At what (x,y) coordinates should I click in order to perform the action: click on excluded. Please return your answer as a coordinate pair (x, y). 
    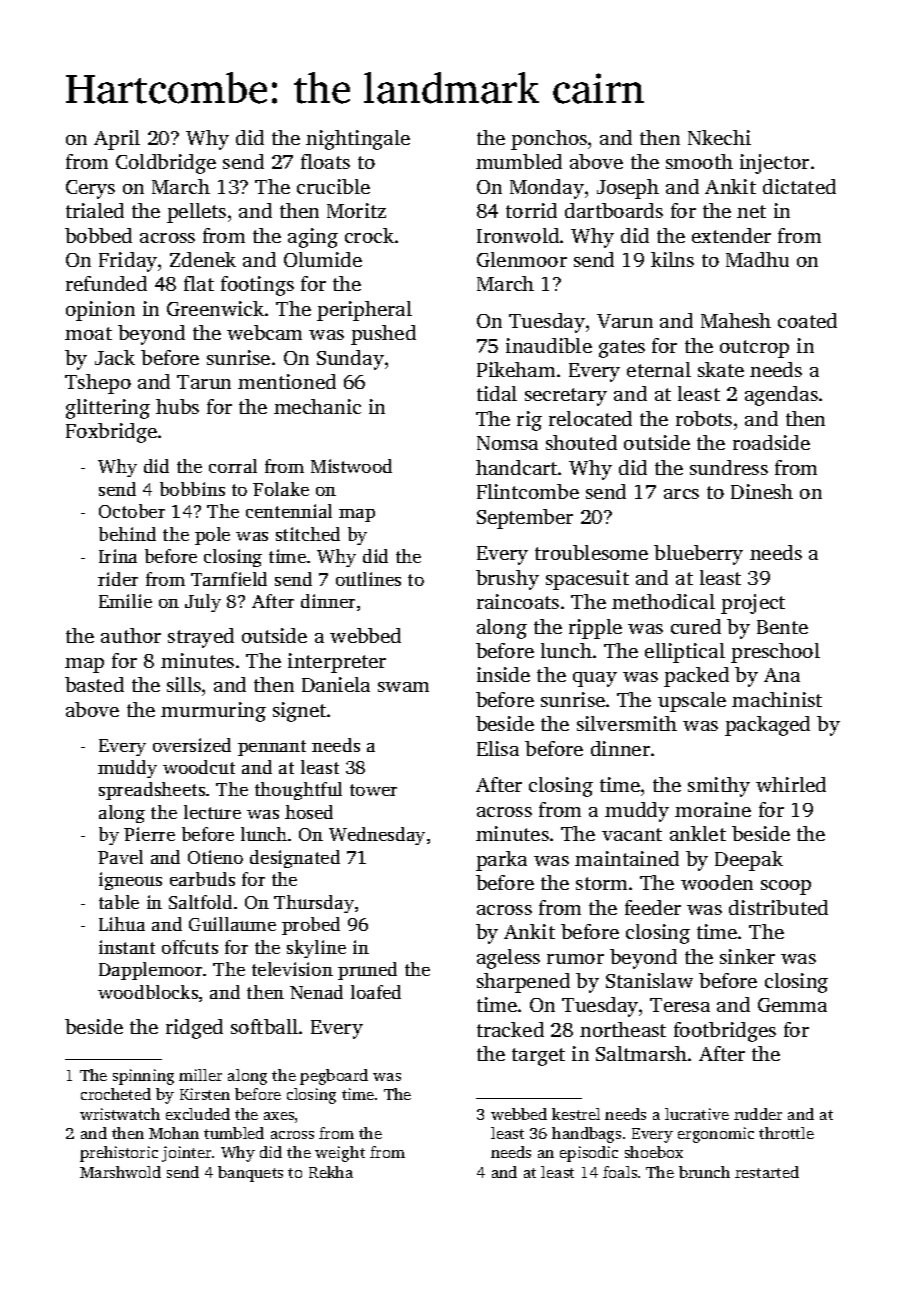
    Looking at the image, I should click on (198, 1114).
